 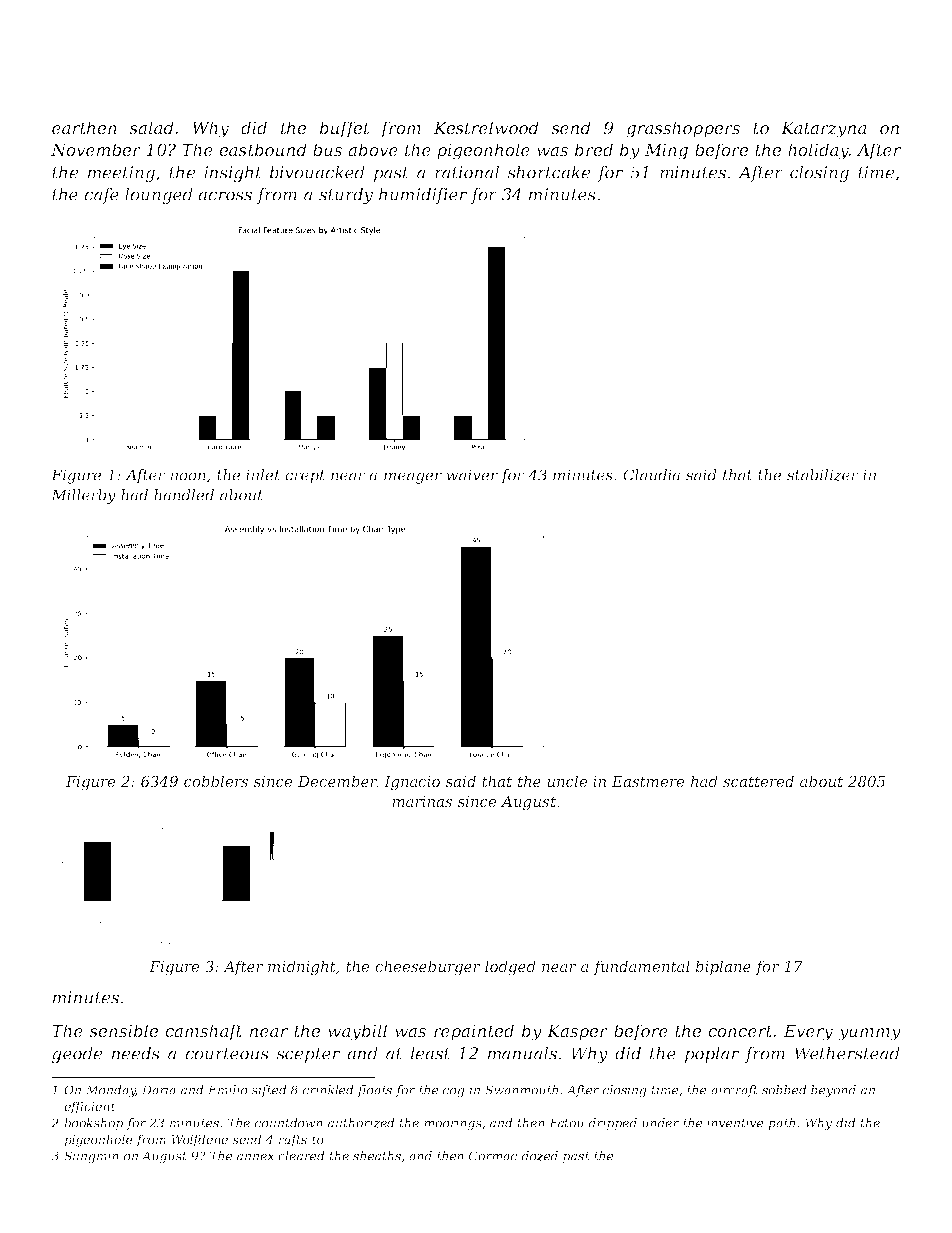 I want to click on humidifier, so click(x=423, y=196).
